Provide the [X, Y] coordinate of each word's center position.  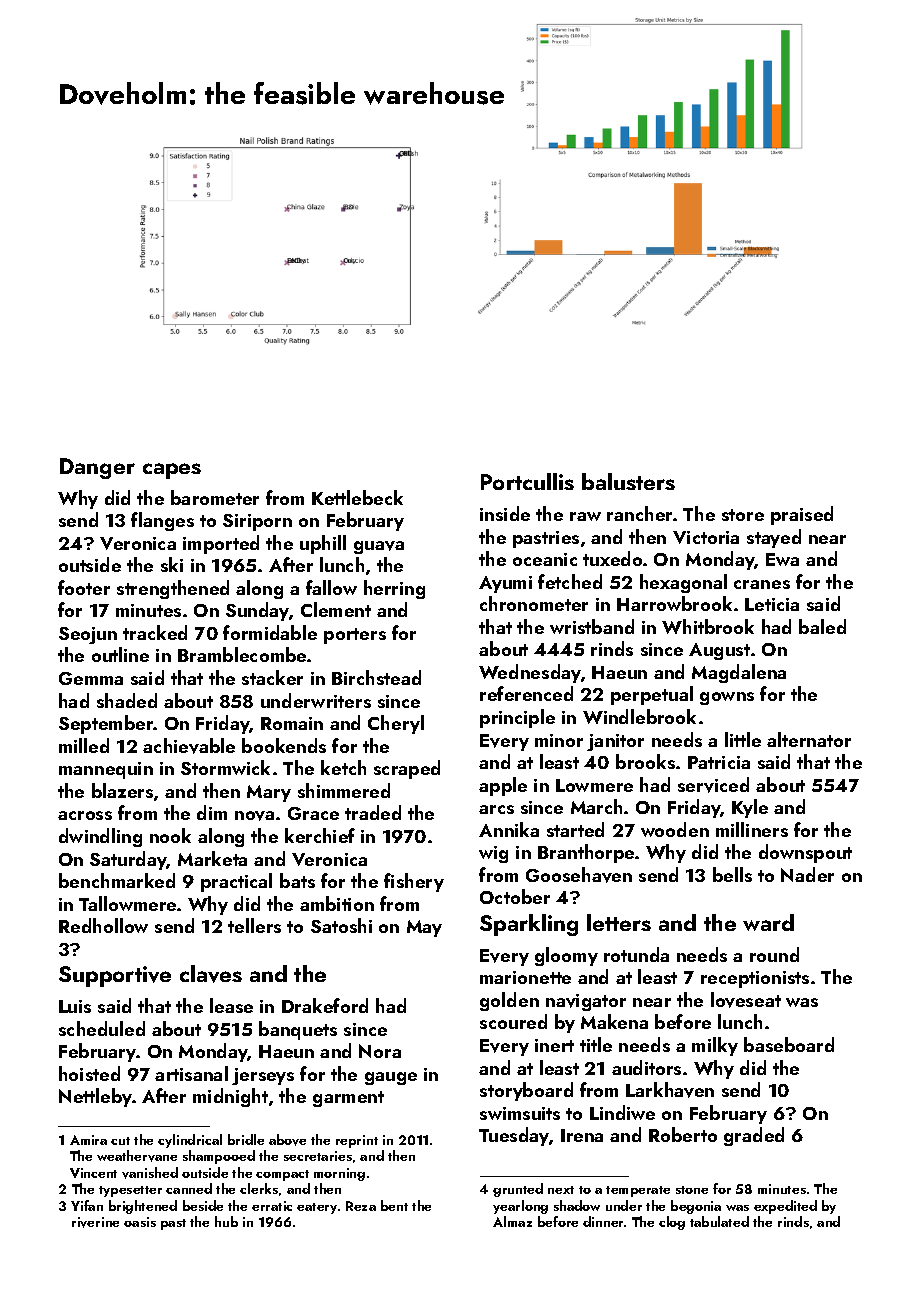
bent [394, 1205]
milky [715, 1046]
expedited [785, 1207]
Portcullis [527, 481]
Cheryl [396, 724]
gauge [391, 1078]
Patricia [719, 762]
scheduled [102, 1028]
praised [802, 515]
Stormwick [225, 767]
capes [172, 471]
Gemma [91, 678]
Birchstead [376, 677]
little [743, 739]
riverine [95, 1222]
